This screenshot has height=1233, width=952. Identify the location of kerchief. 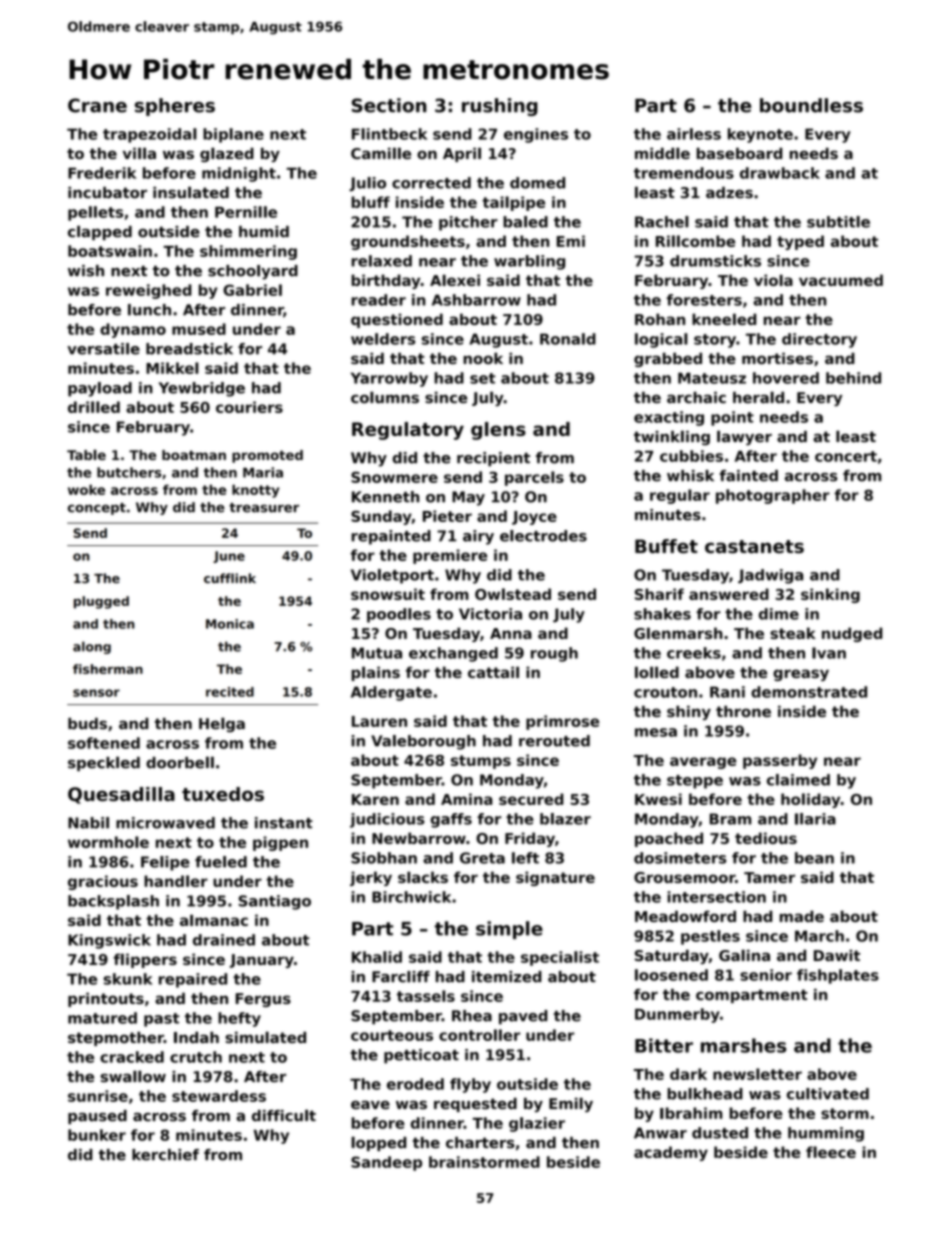
(165, 1155).
